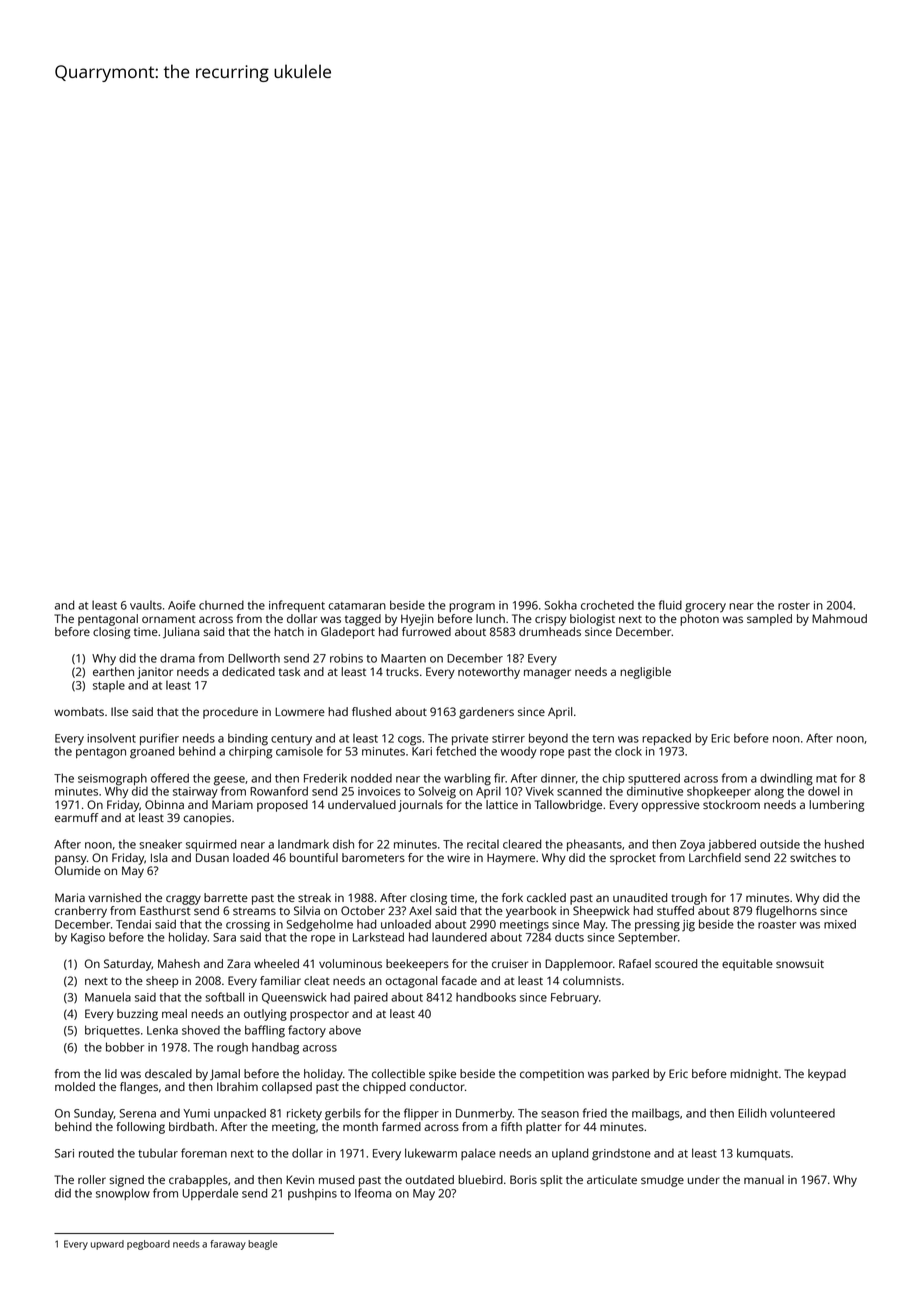 The image size is (924, 1308). What do you see at coordinates (552, 1075) in the document?
I see `competition` at bounding box center [552, 1075].
